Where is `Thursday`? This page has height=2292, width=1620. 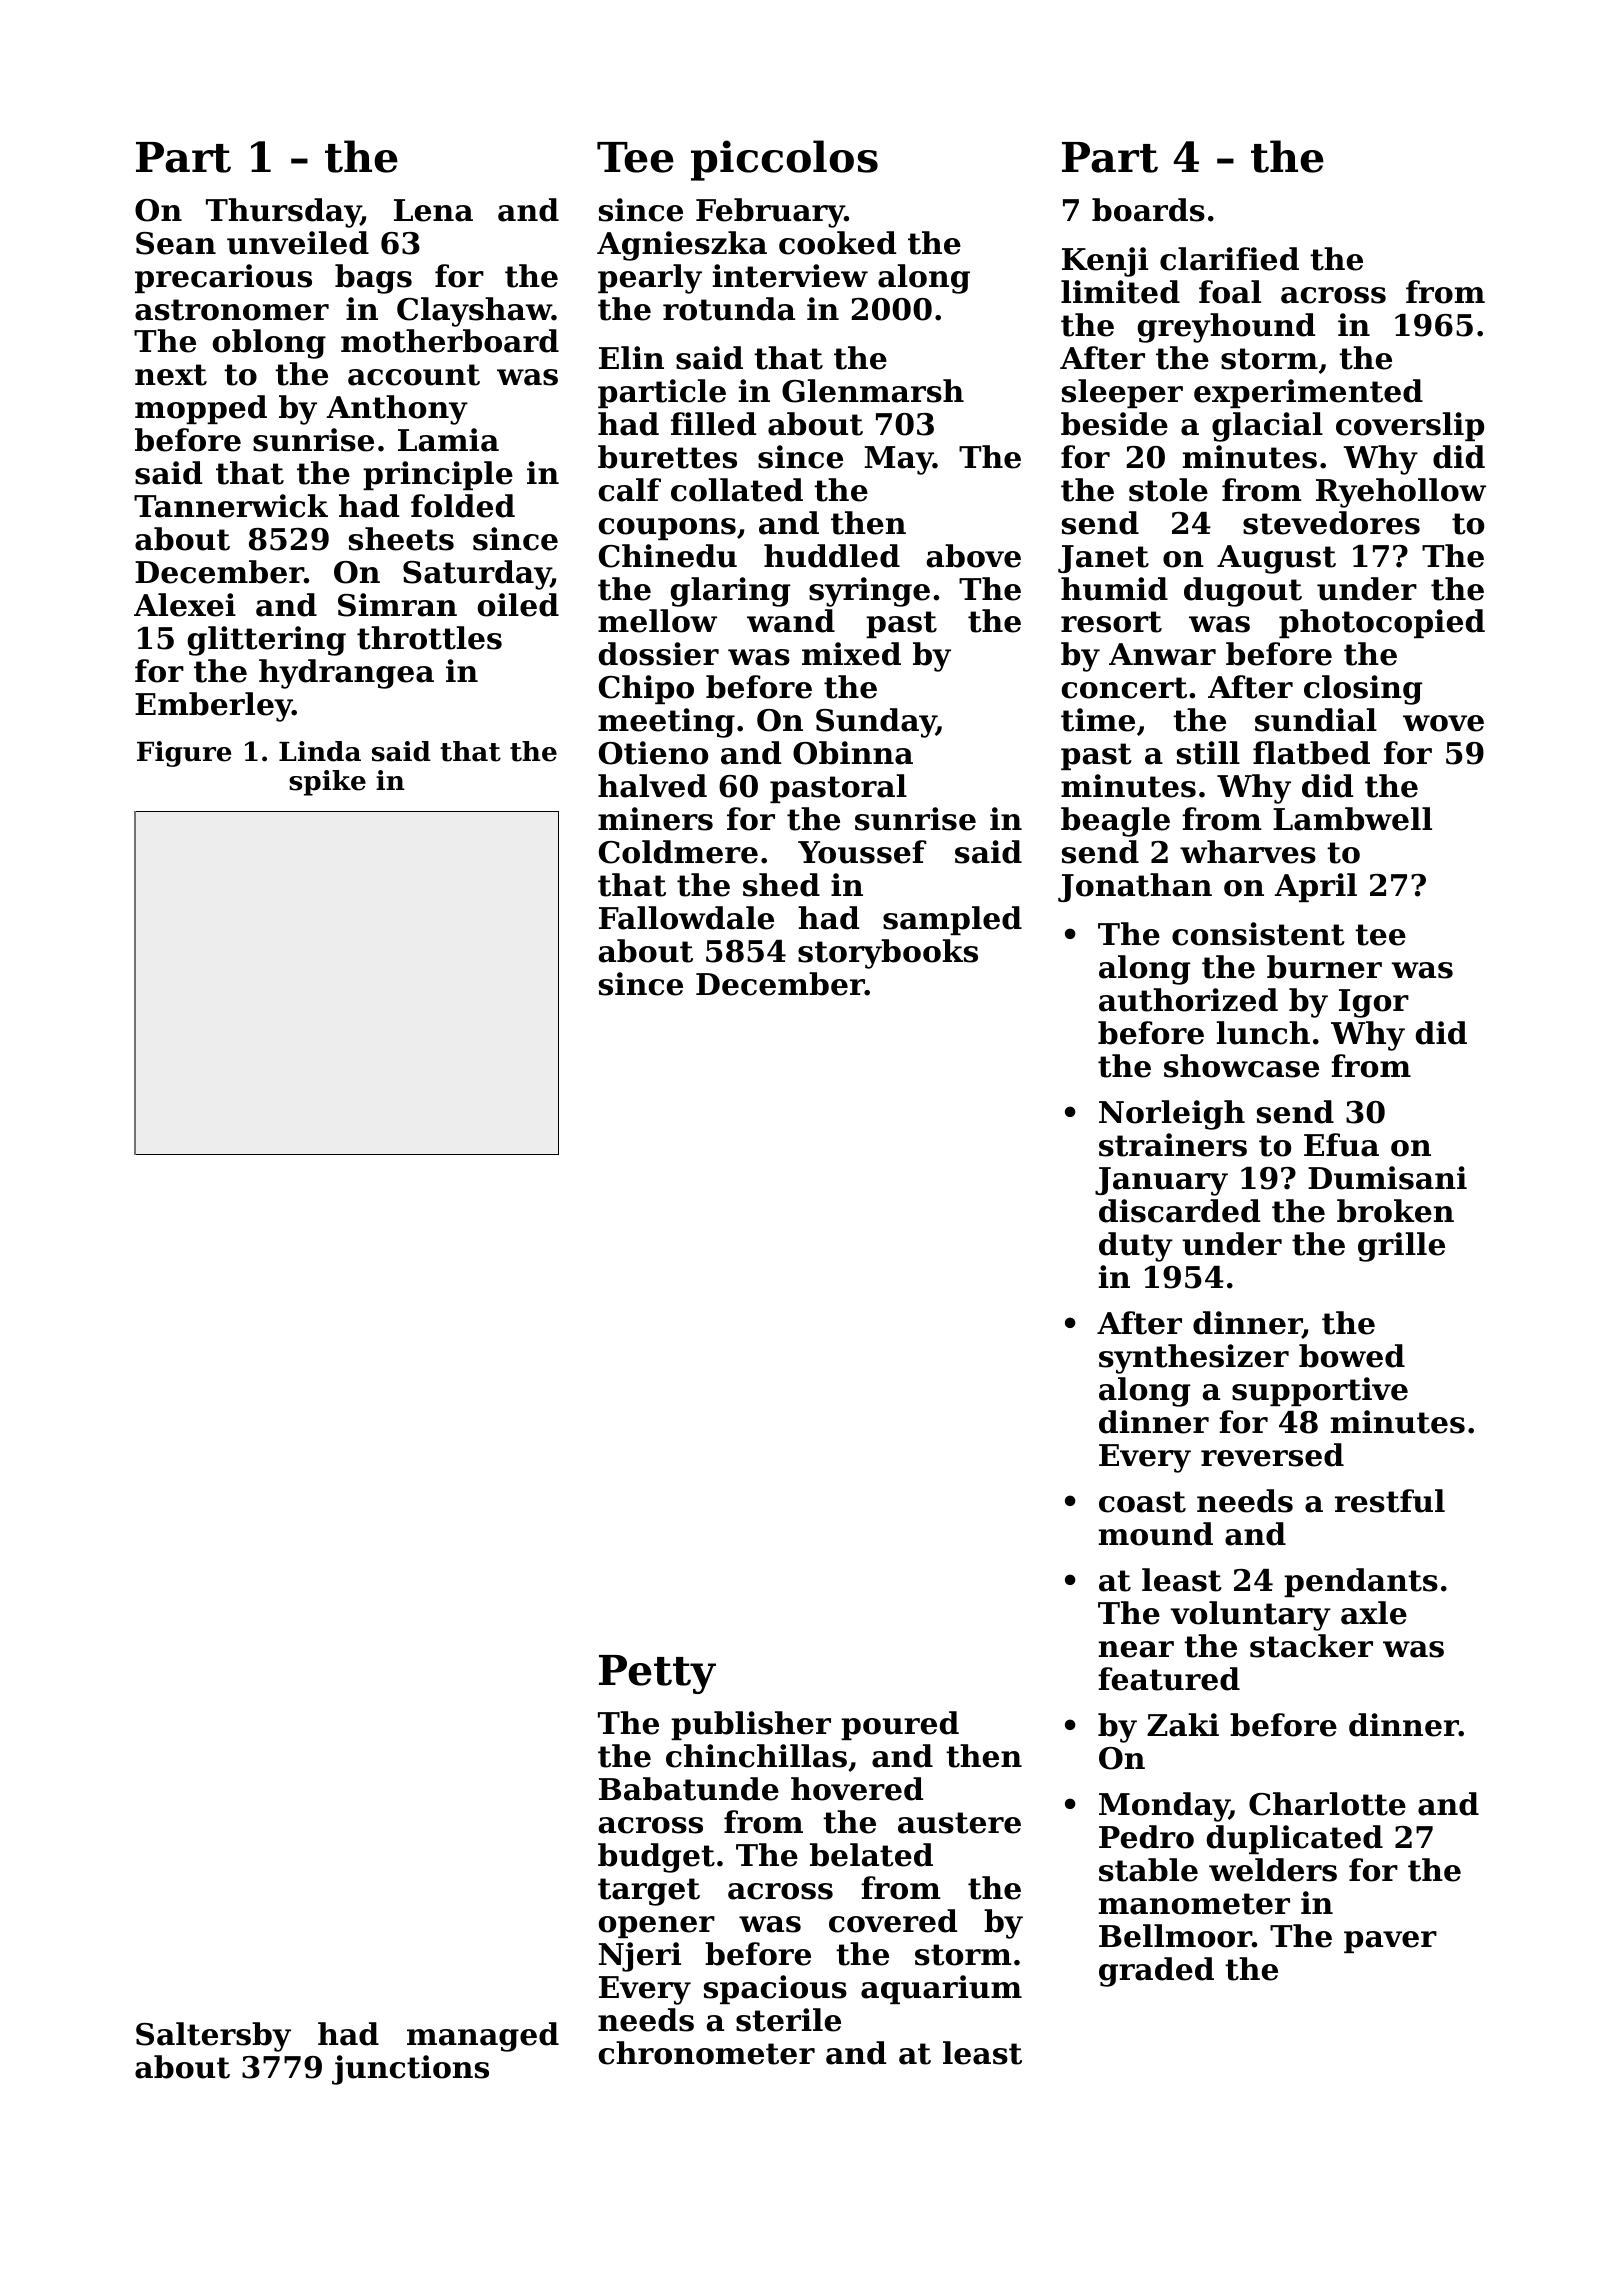
Thursday is located at coordinates (283, 213).
